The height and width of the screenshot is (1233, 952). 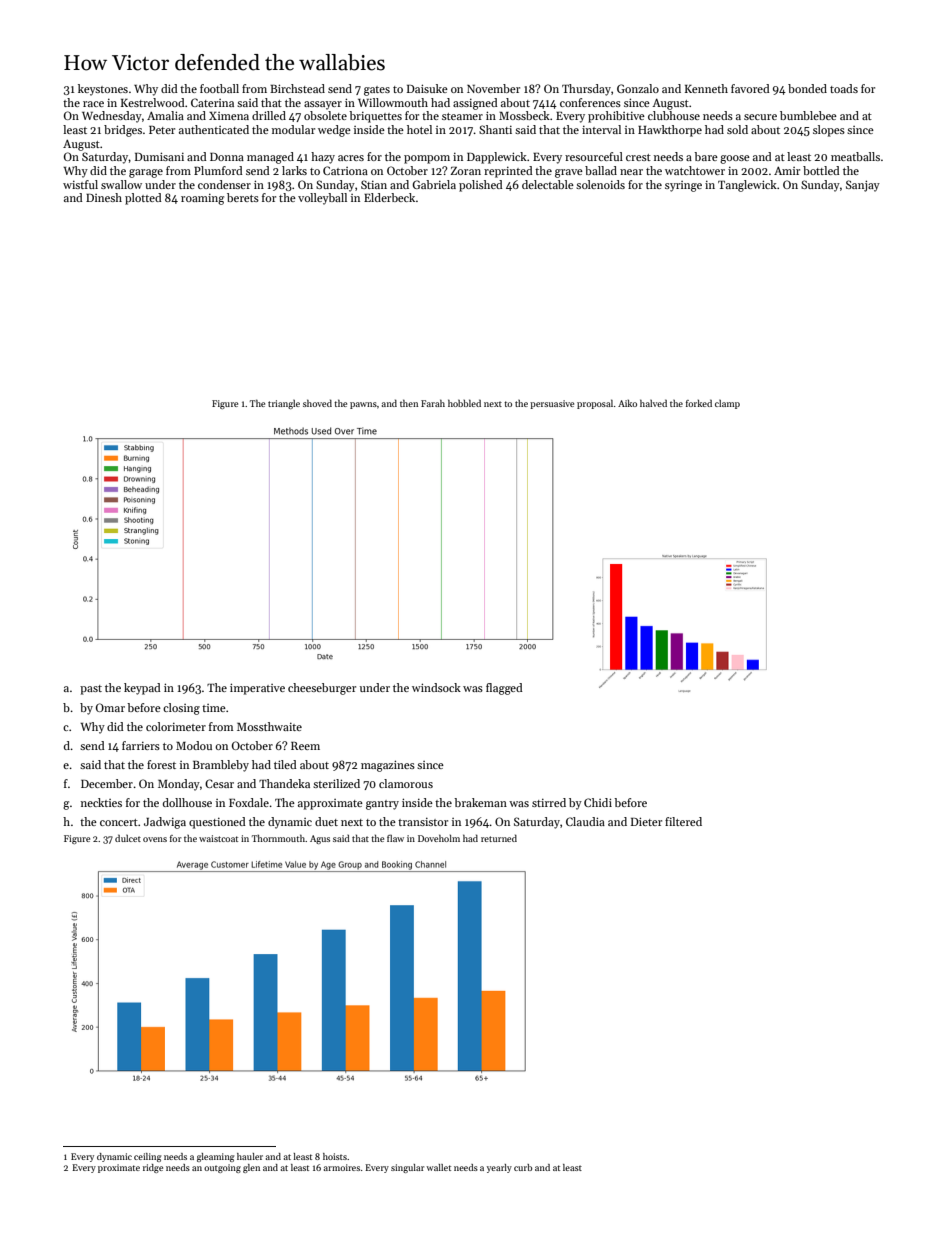 What do you see at coordinates (91, 690) in the screenshot?
I see `past` at bounding box center [91, 690].
